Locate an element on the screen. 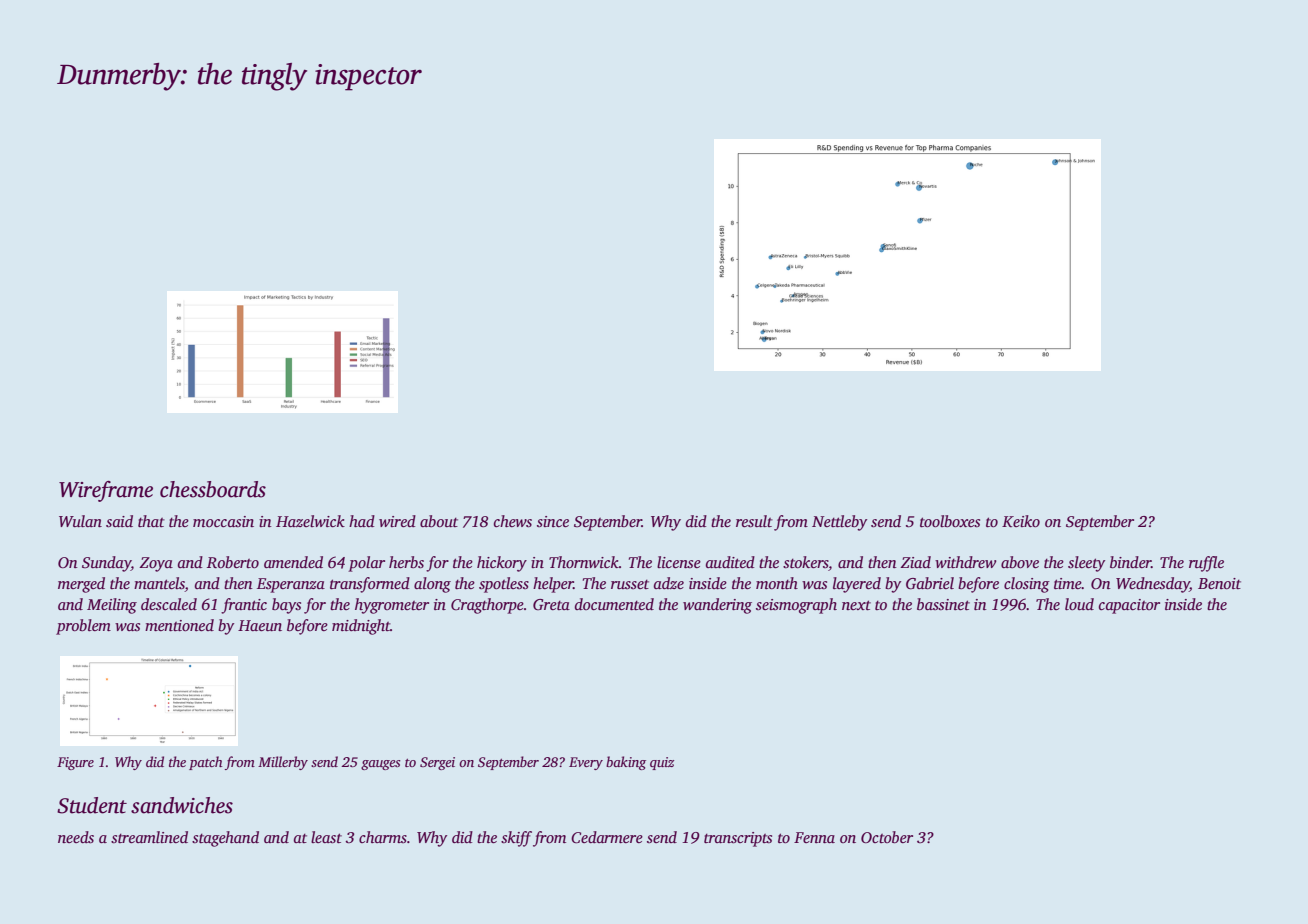 The image size is (1308, 924). patch is located at coordinates (205, 763).
